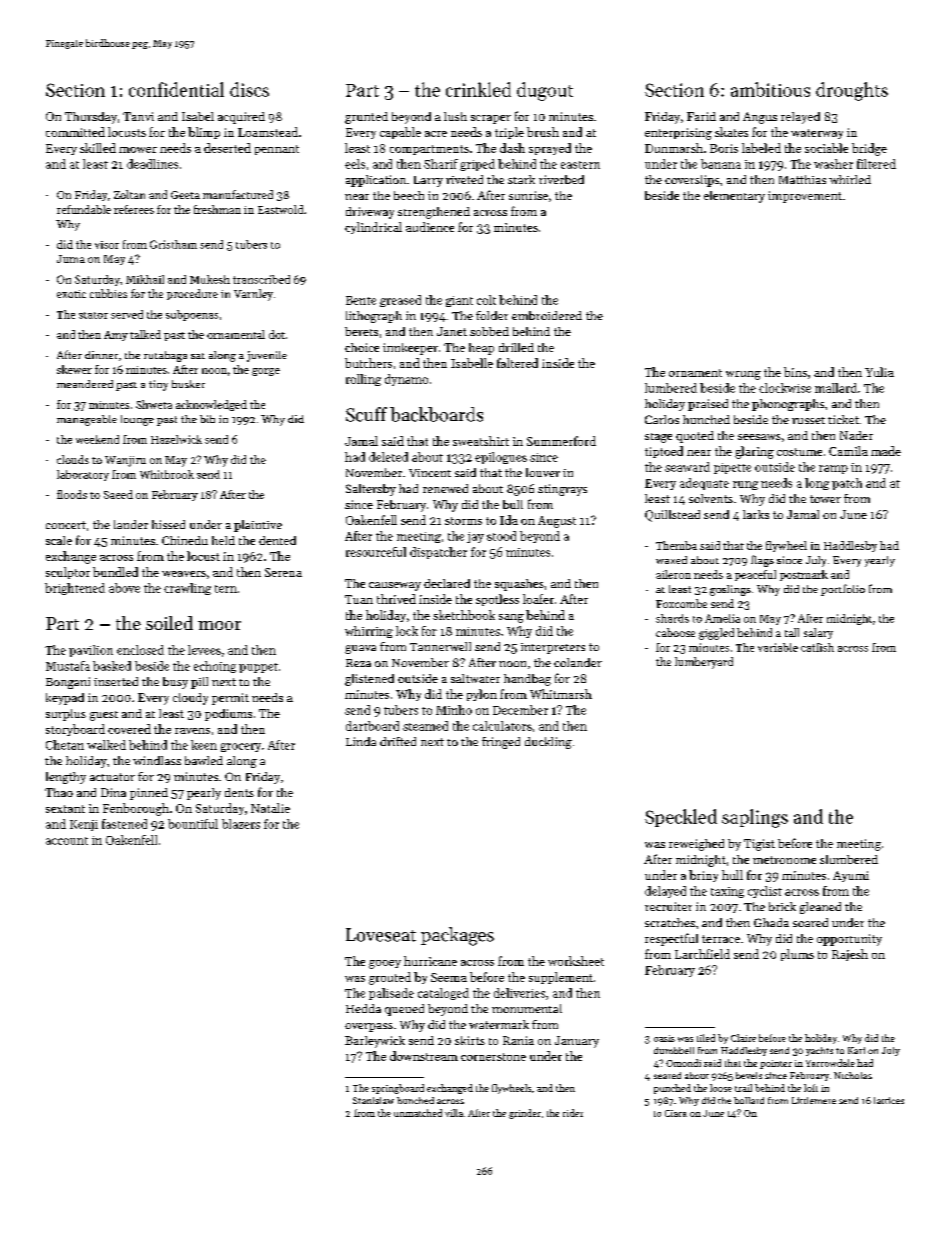  I want to click on Speckled, so click(681, 818).
